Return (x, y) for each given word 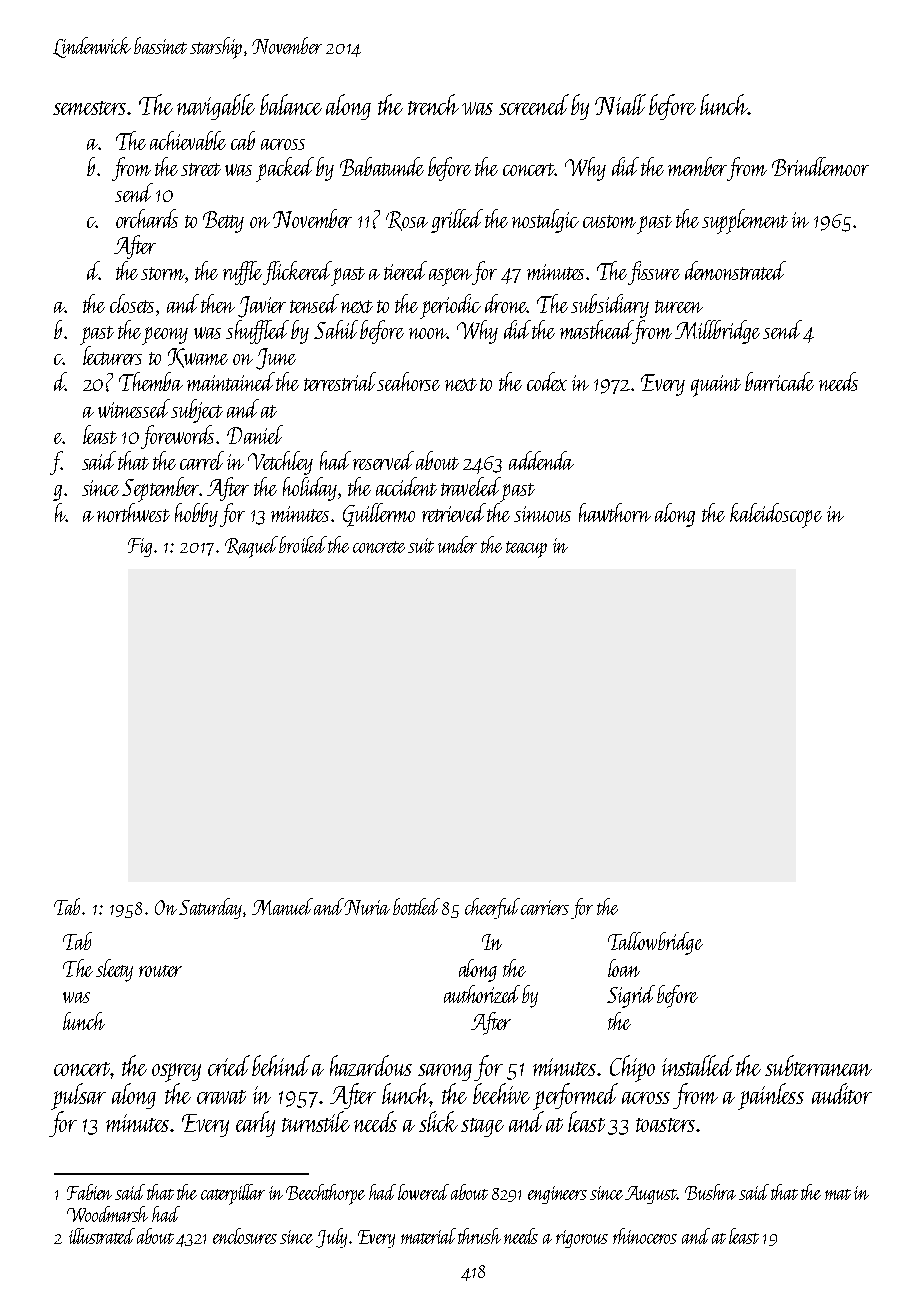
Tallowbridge (655, 943)
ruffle (243, 273)
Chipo (632, 1068)
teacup (526, 549)
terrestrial (341, 381)
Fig (140, 547)
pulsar (78, 1096)
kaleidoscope (776, 515)
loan (624, 968)
